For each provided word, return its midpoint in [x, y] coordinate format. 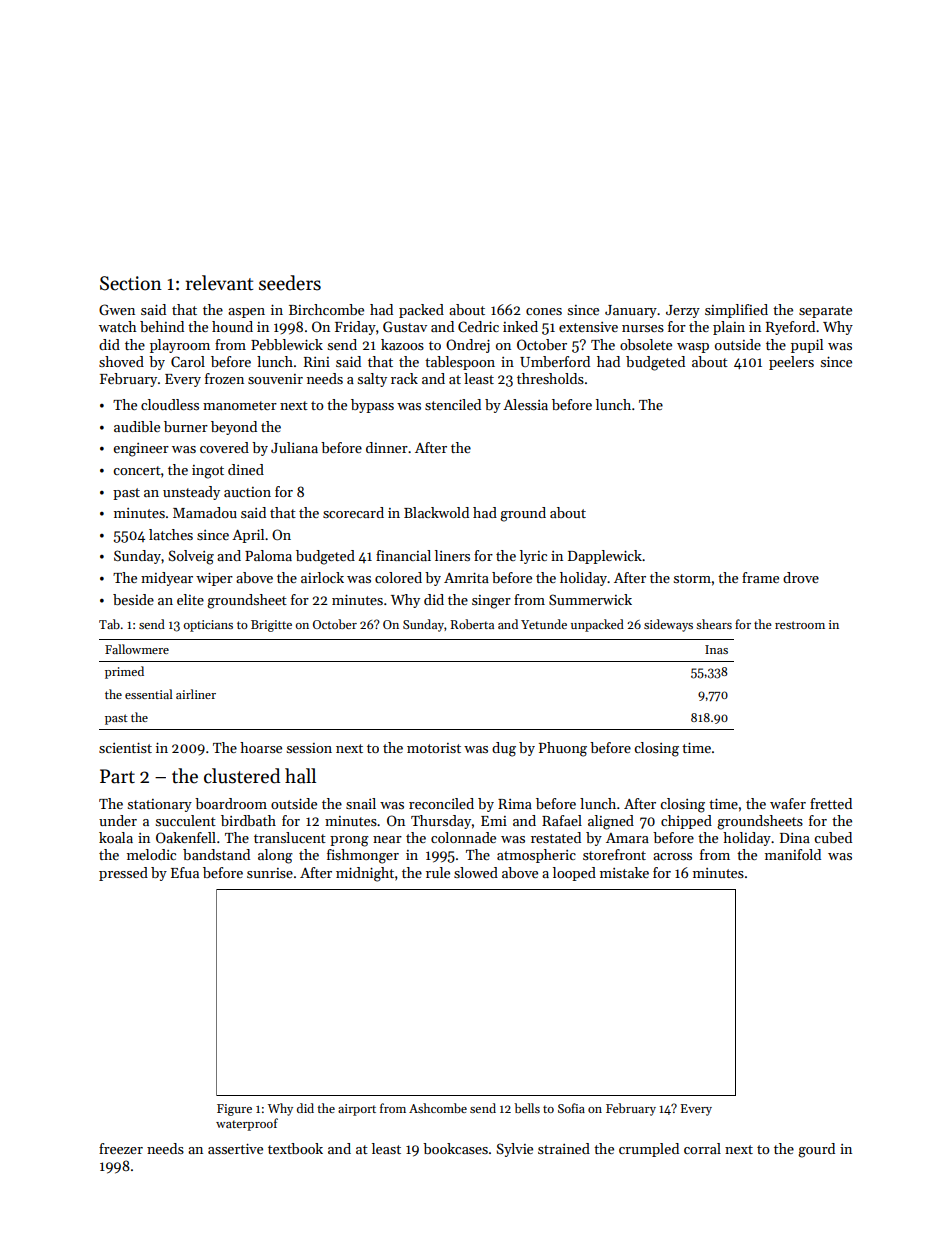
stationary [160, 805]
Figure [234, 1110]
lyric [533, 557]
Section [131, 283]
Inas [716, 649]
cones [544, 311]
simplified [736, 311]
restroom [800, 625]
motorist [434, 748]
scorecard [353, 512]
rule [438, 872]
